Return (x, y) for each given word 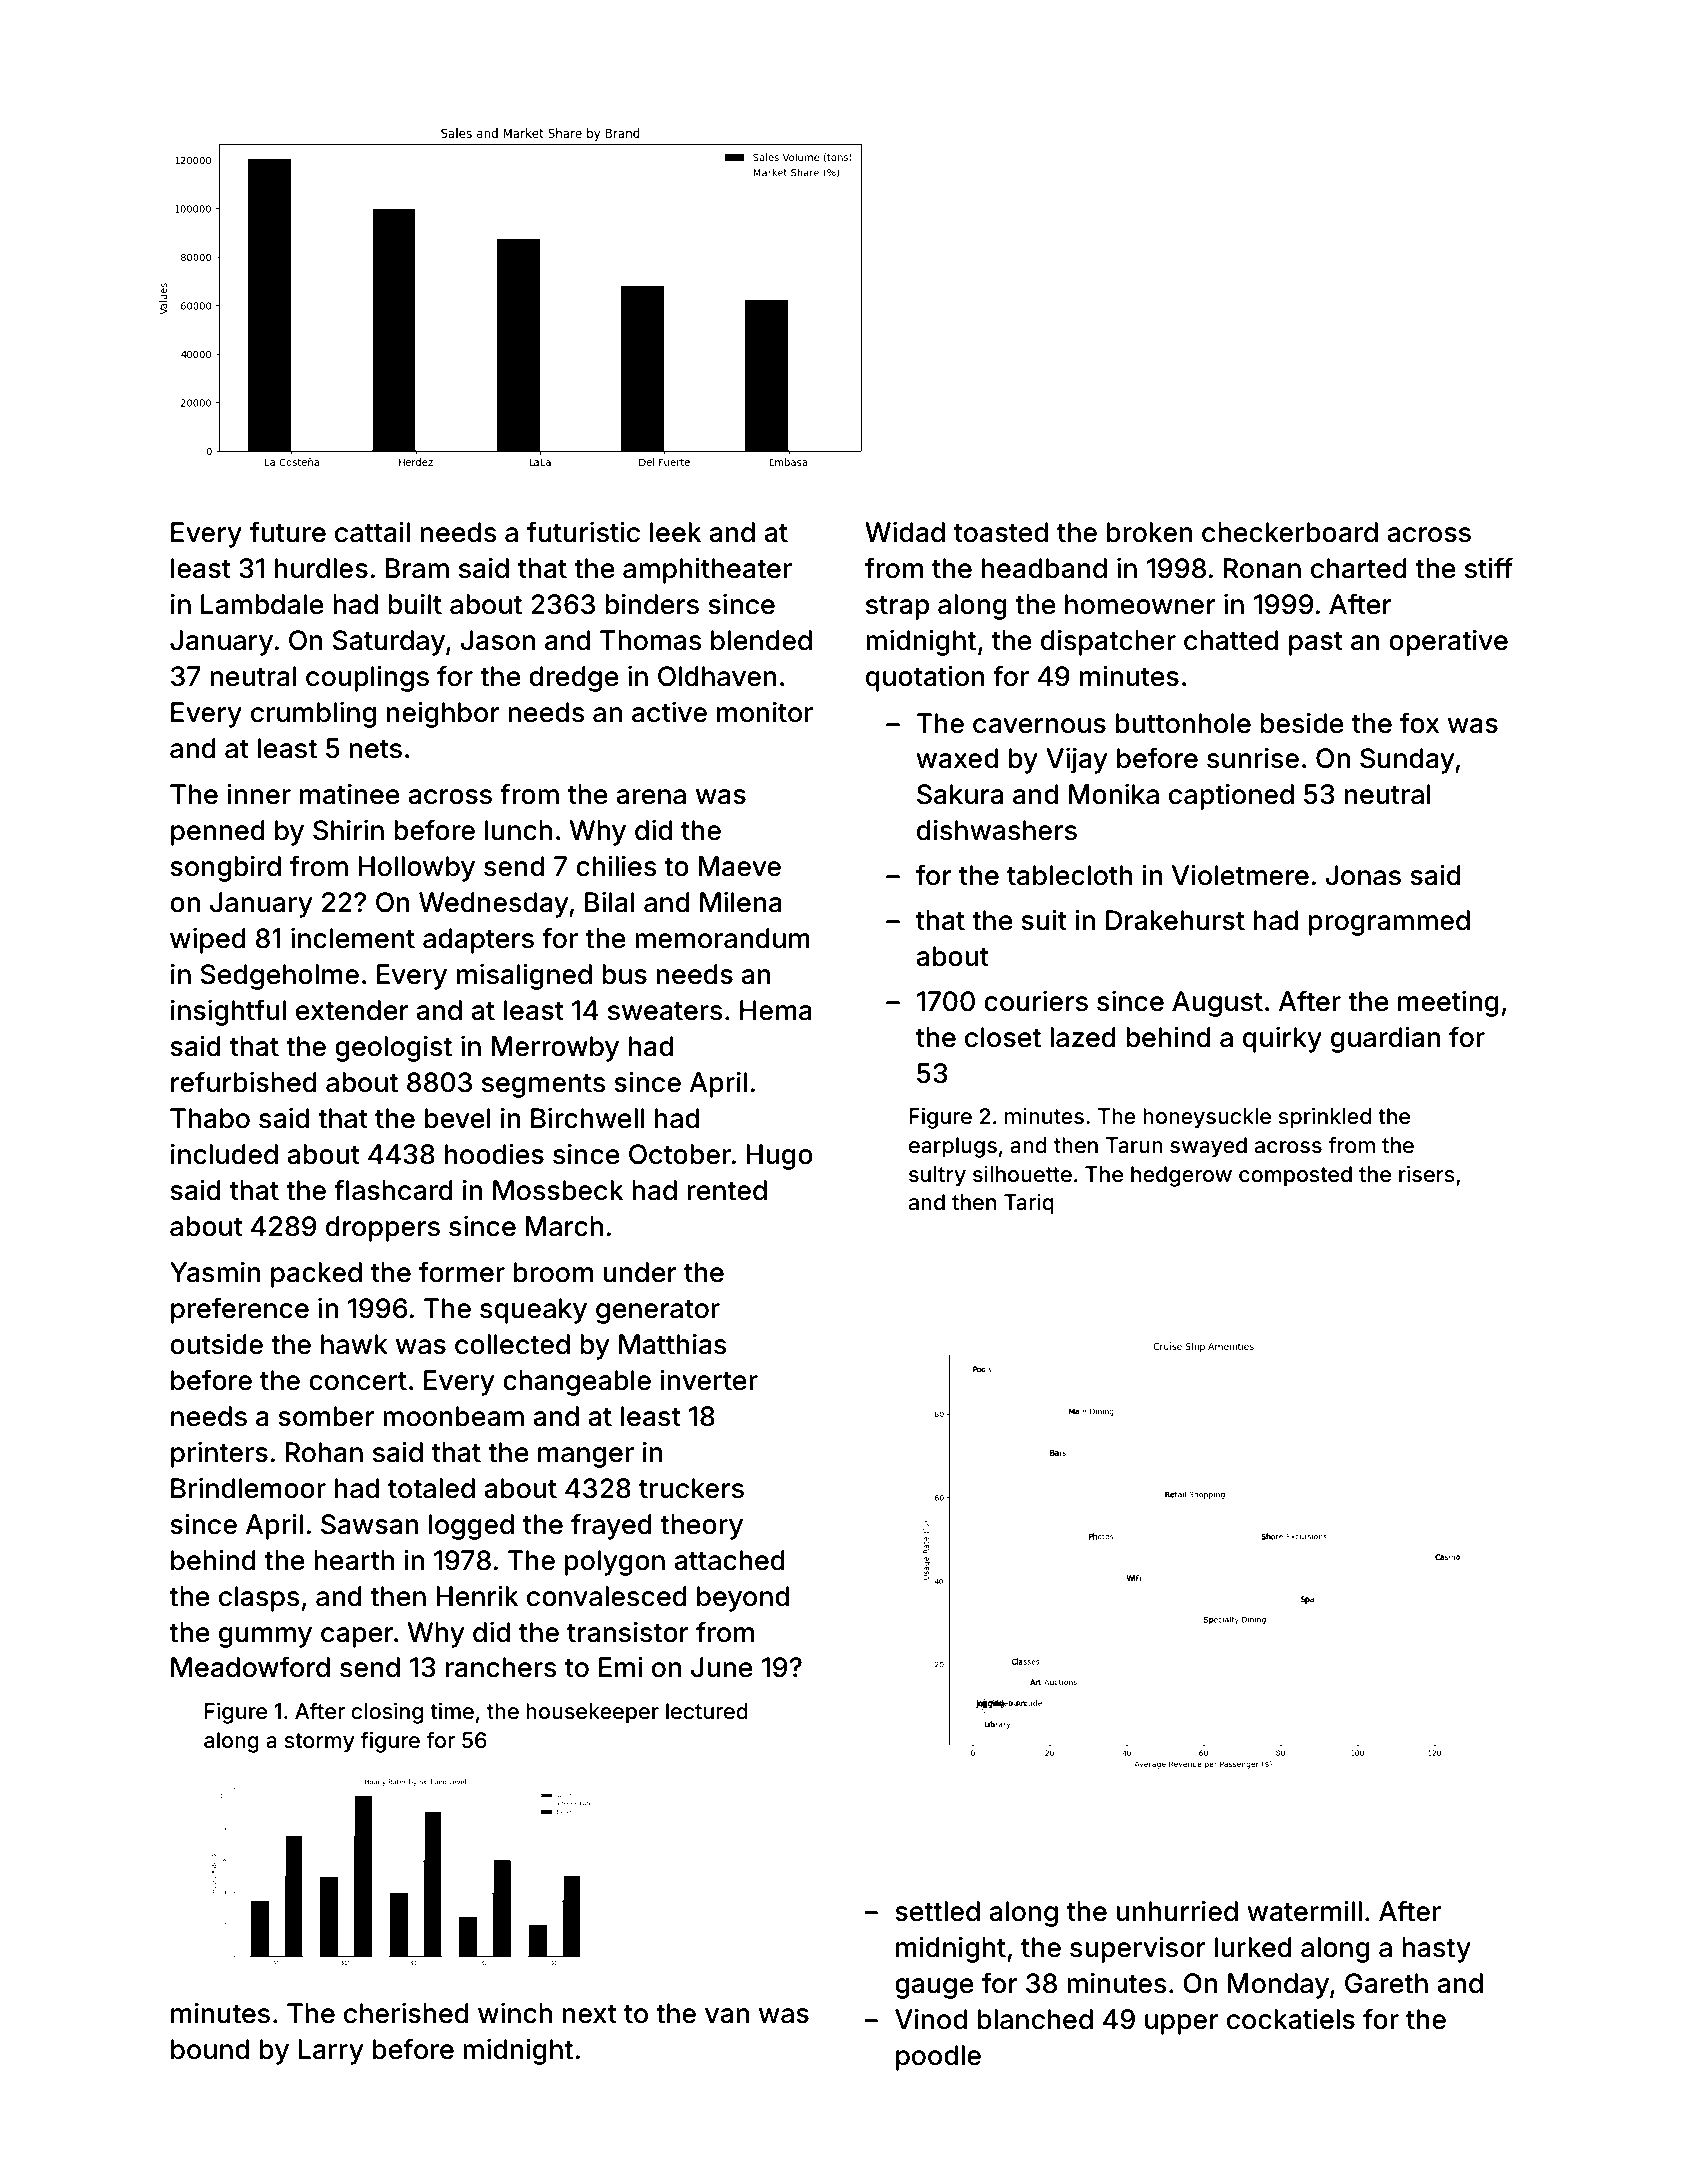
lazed (1083, 1037)
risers (1427, 1174)
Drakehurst (1175, 920)
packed (316, 1275)
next (589, 2014)
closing (387, 1713)
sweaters (665, 1011)
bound (210, 2049)
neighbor (443, 714)
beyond (743, 1599)
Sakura (960, 794)
